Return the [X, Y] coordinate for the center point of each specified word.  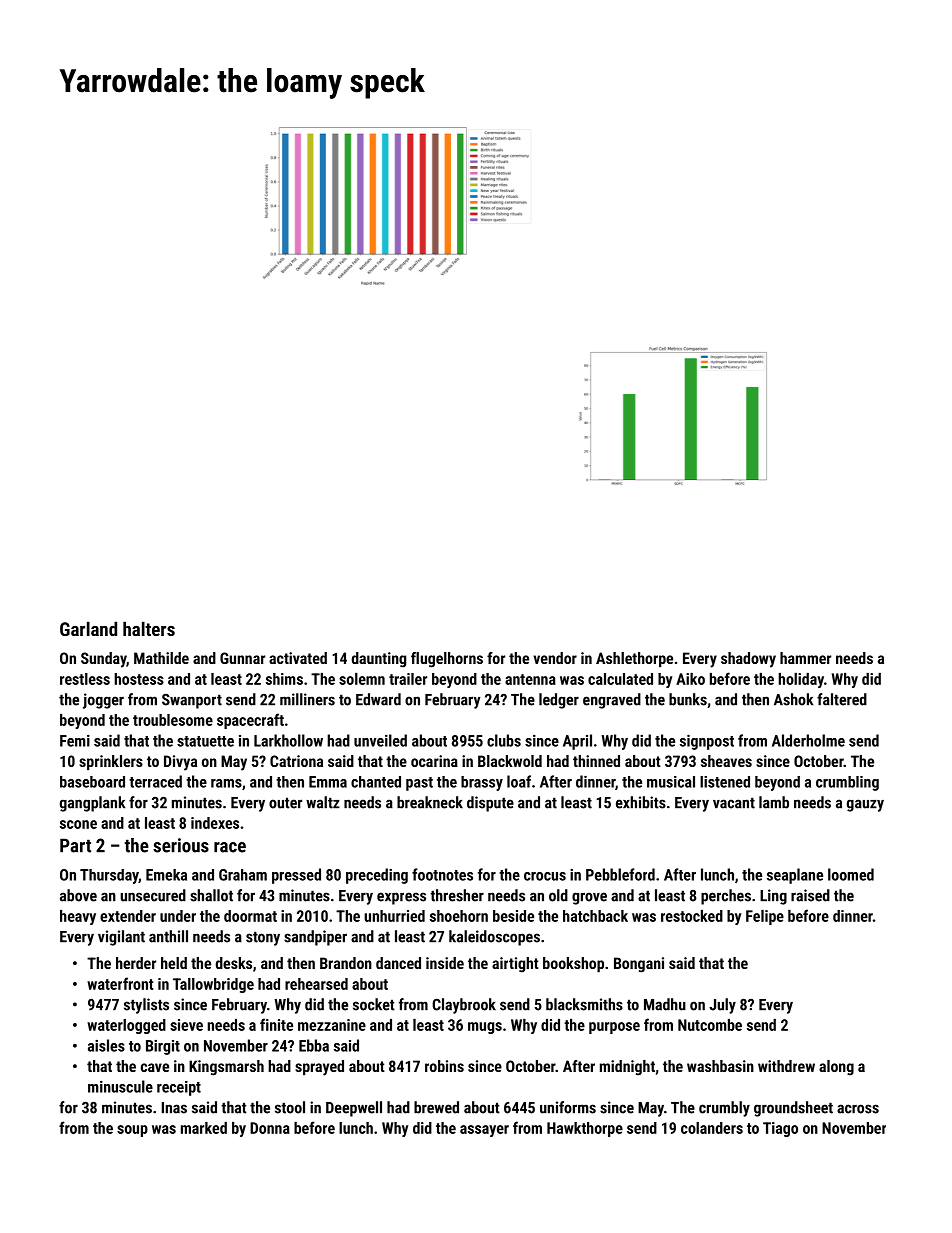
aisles [106, 1045]
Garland [88, 628]
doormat [250, 916]
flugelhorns [447, 660]
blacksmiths [584, 1004]
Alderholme [808, 740]
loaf [519, 781]
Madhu [665, 1004]
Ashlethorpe [634, 659]
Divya [180, 763]
